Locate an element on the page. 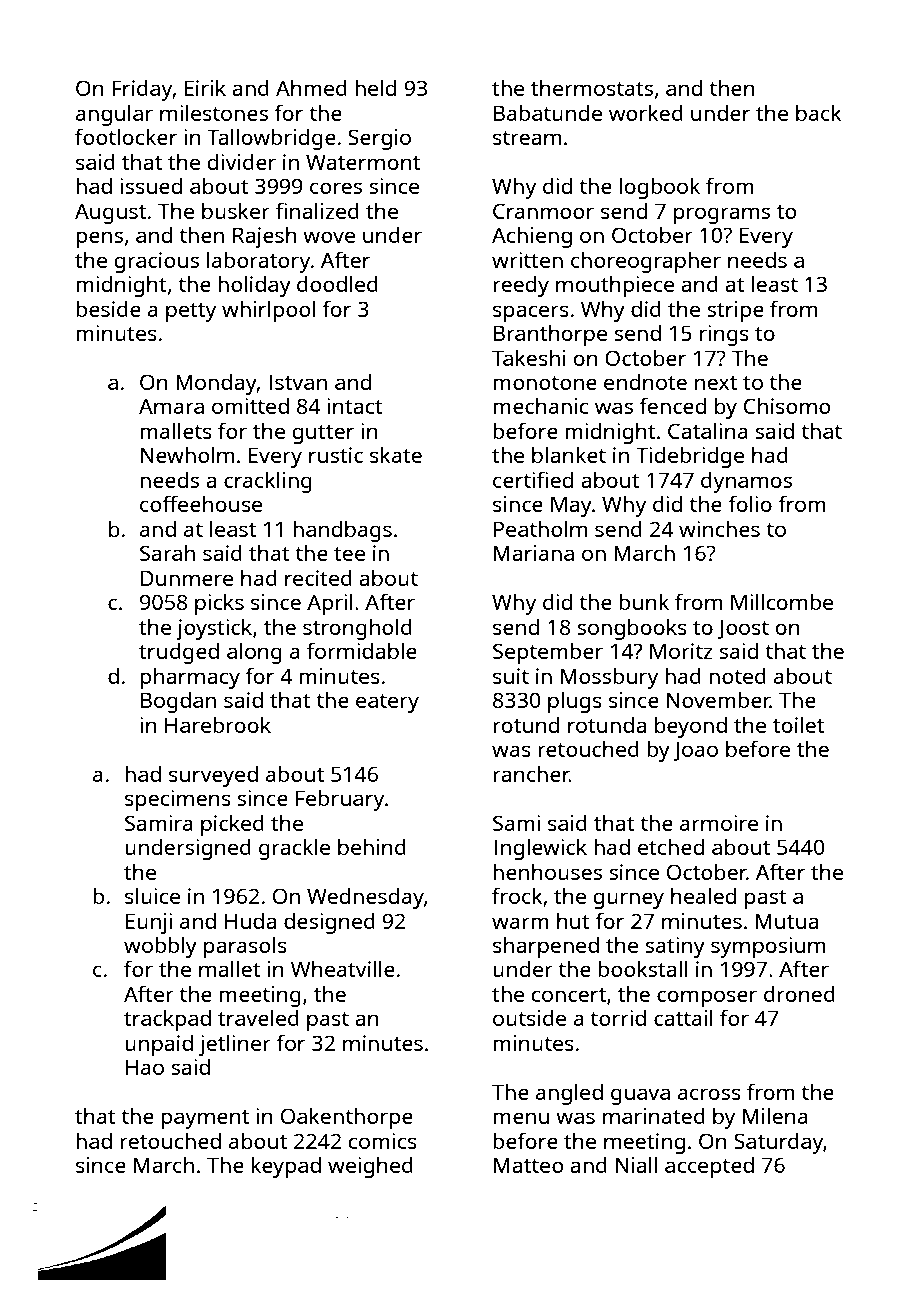 The height and width of the image is (1311, 924). held is located at coordinates (375, 87).
